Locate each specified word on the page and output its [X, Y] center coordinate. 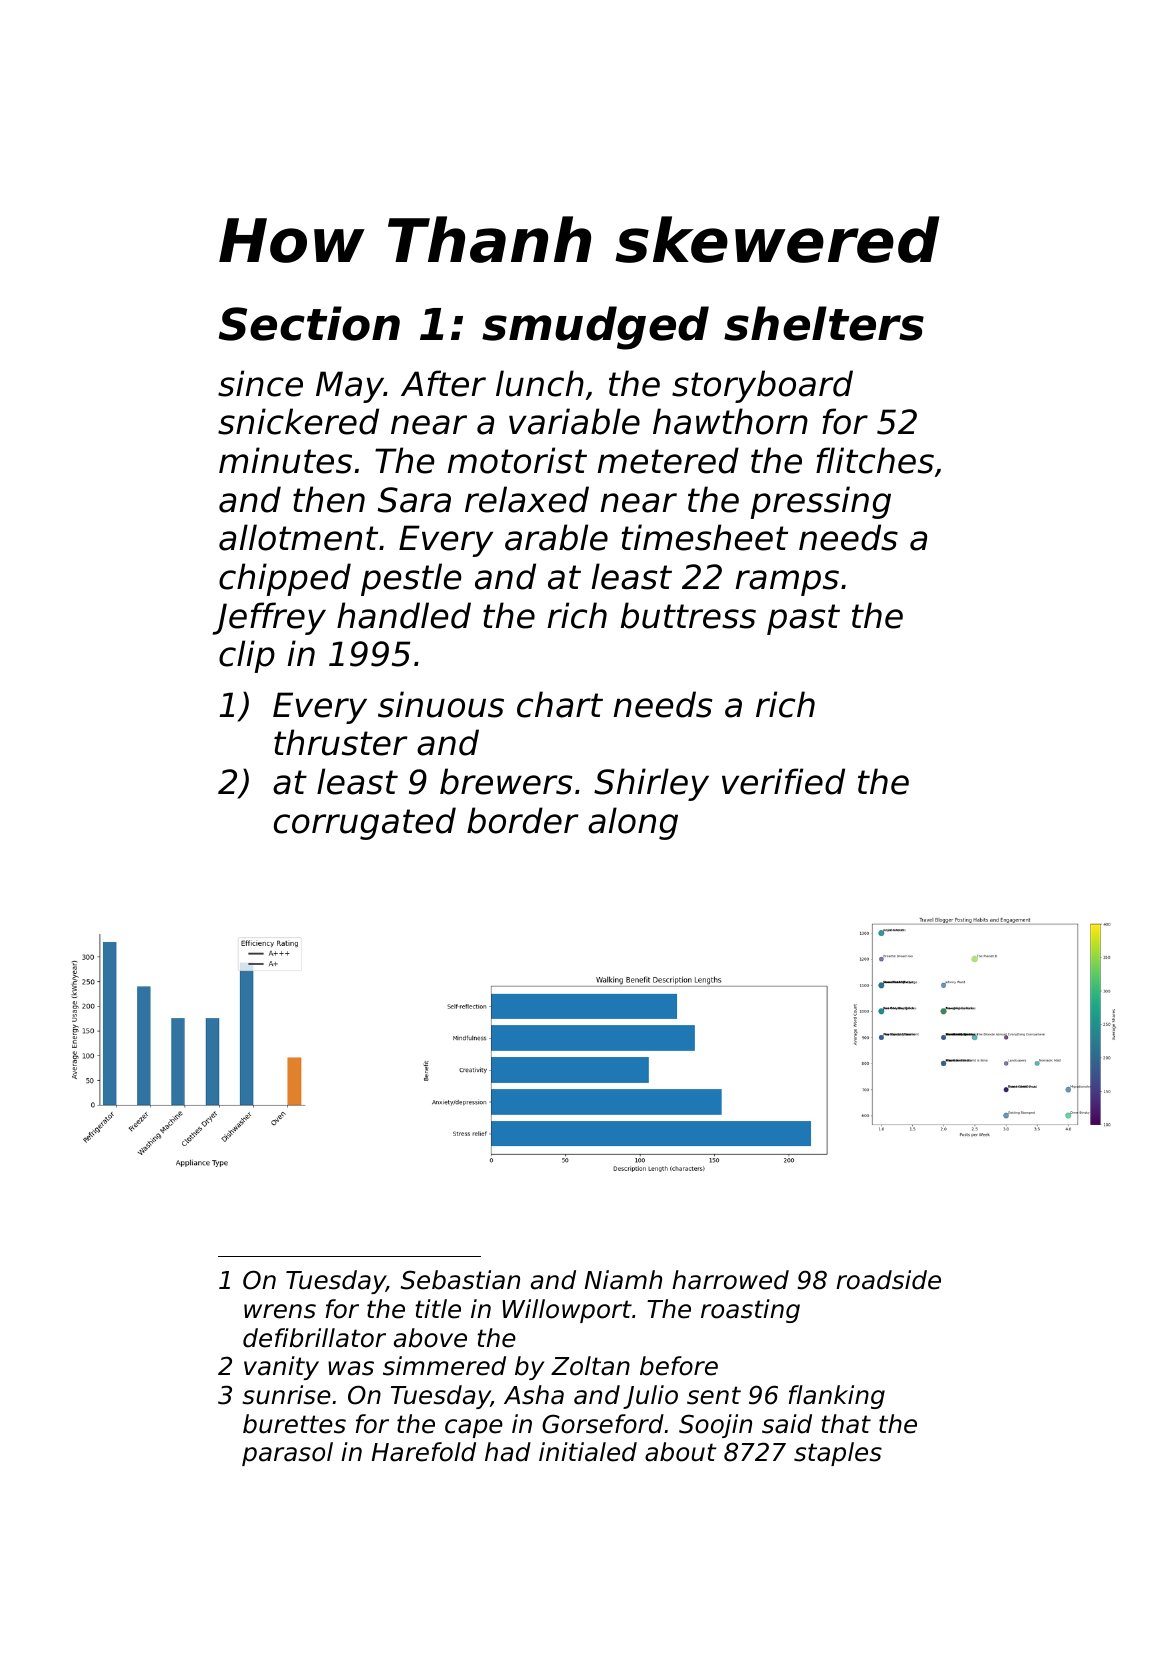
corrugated [365, 823]
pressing [821, 502]
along [633, 823]
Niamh [623, 1280]
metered [668, 460]
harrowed [730, 1280]
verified [783, 781]
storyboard [762, 386]
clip [247, 656]
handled [404, 615]
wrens [280, 1311]
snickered [298, 421]
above [430, 1338]
